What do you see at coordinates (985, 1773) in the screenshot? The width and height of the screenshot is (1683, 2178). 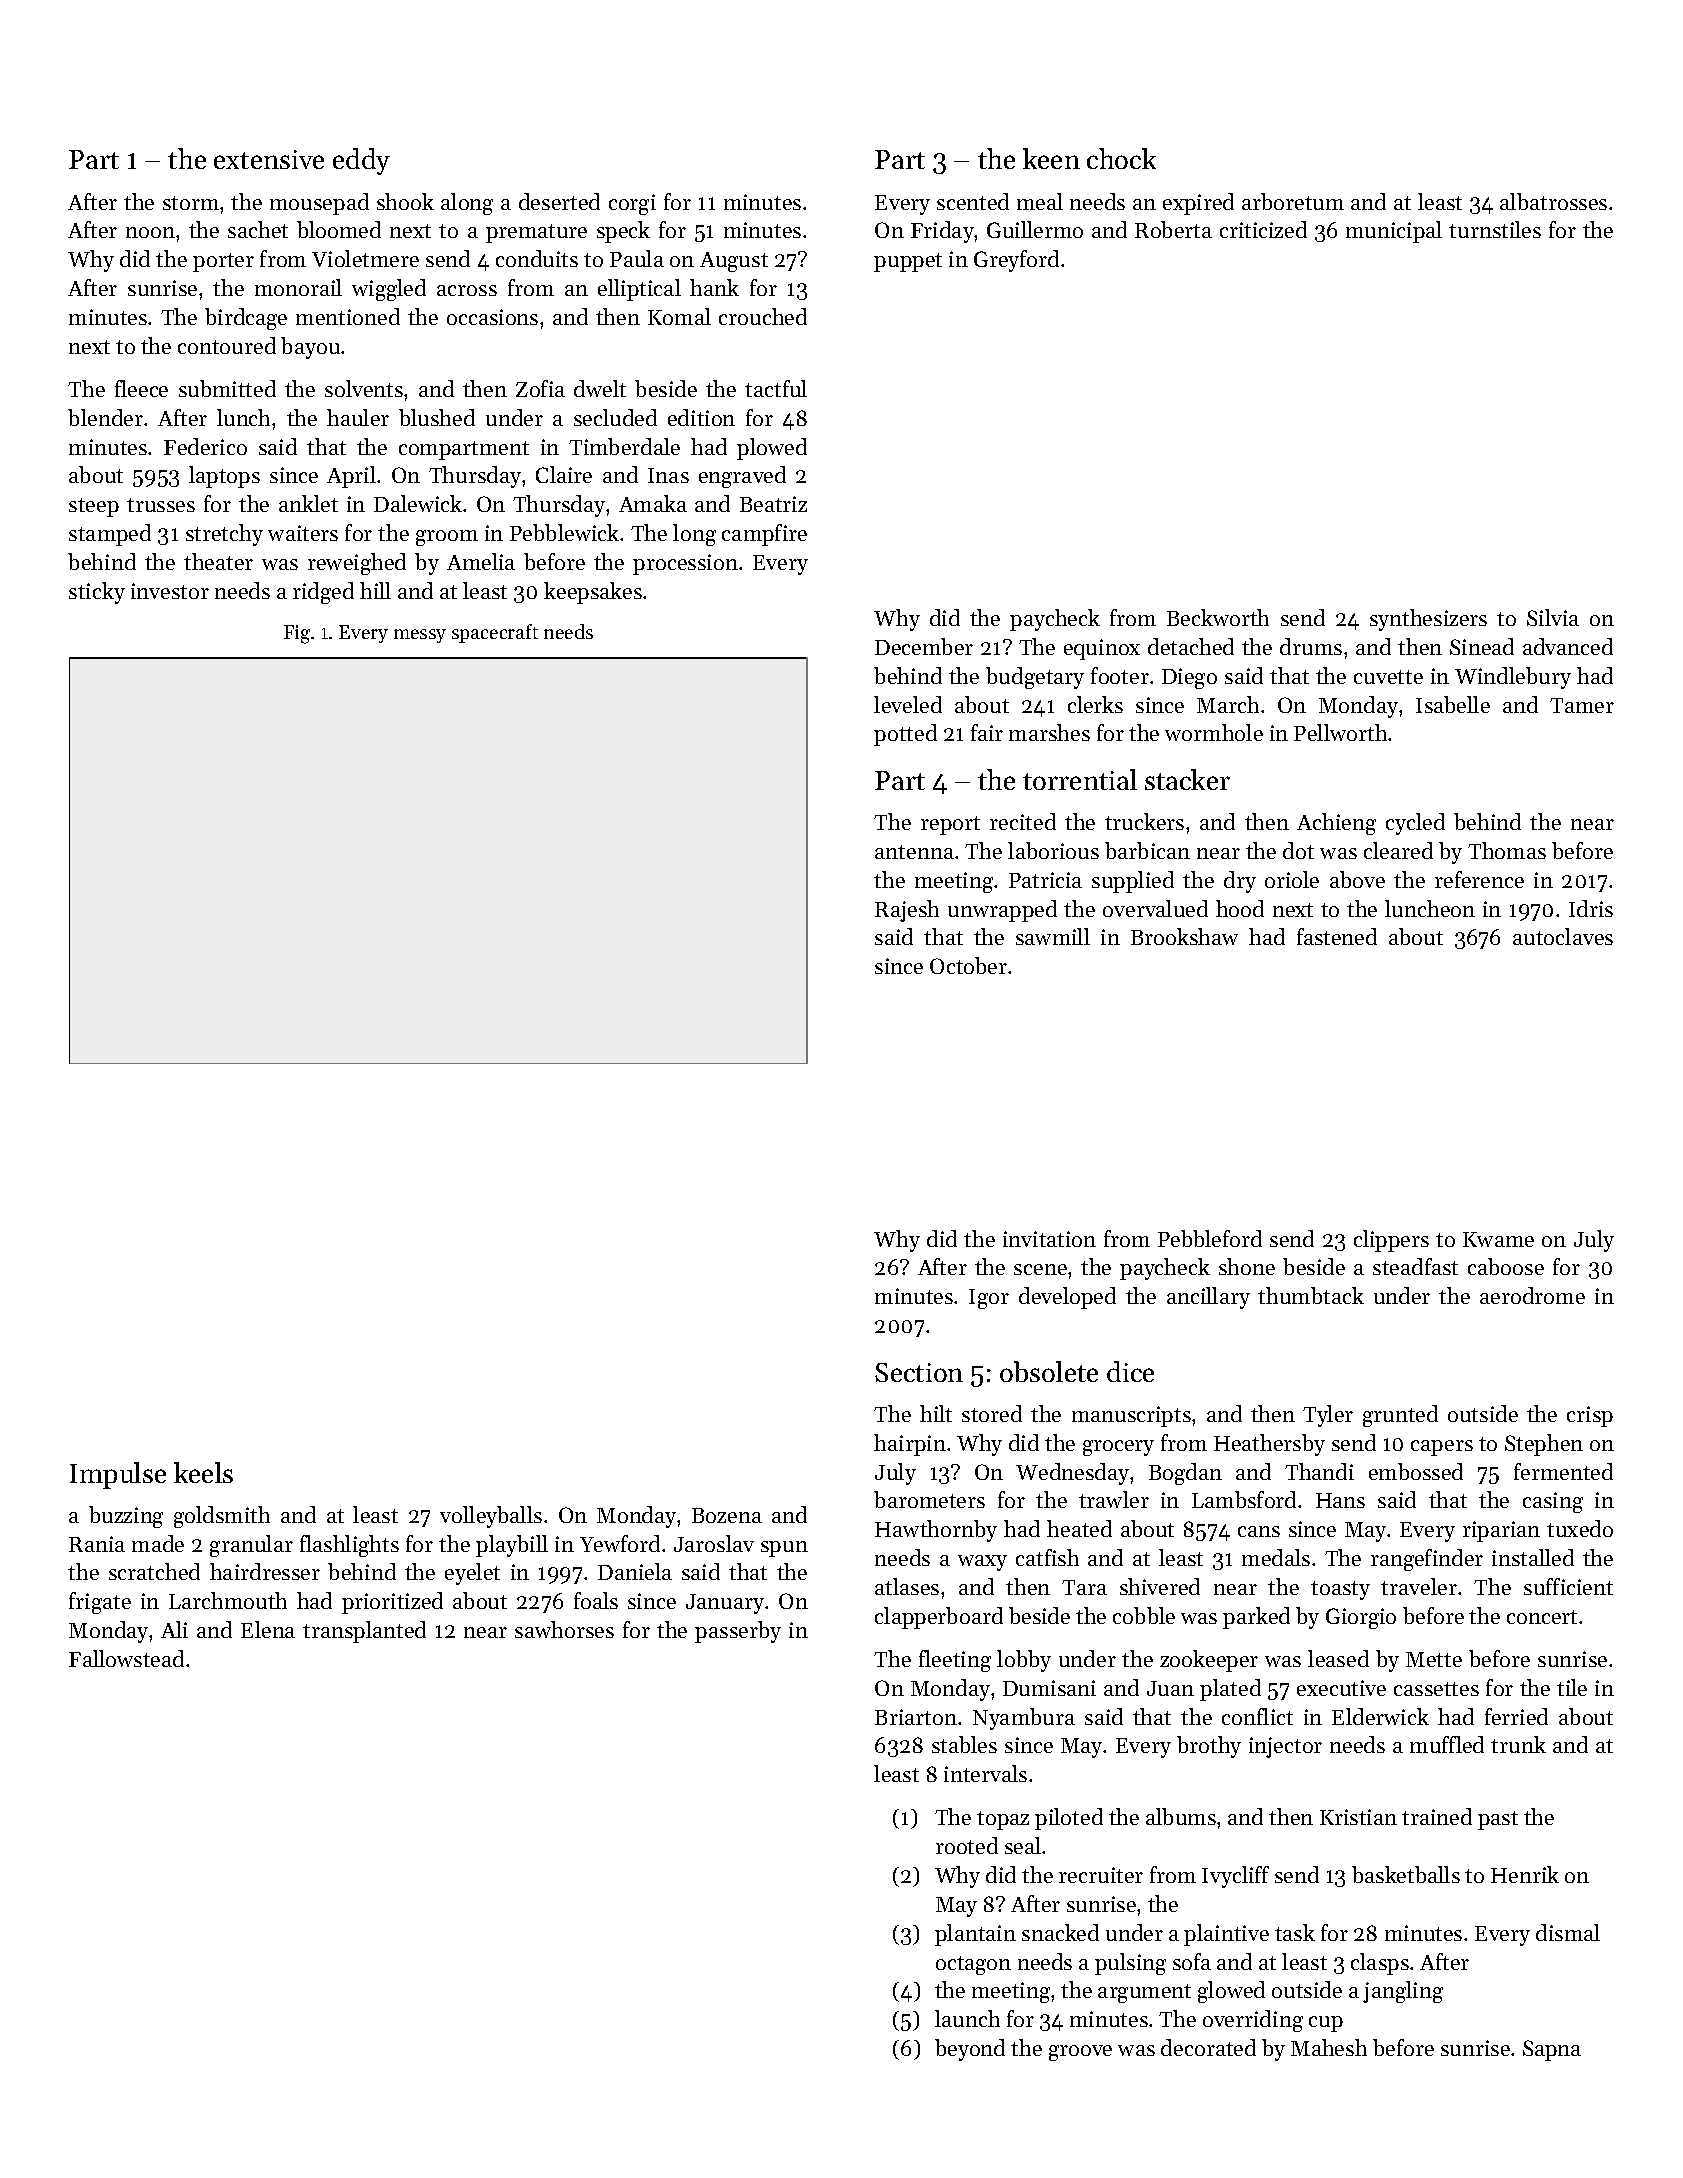 I see `intervals` at bounding box center [985, 1773].
